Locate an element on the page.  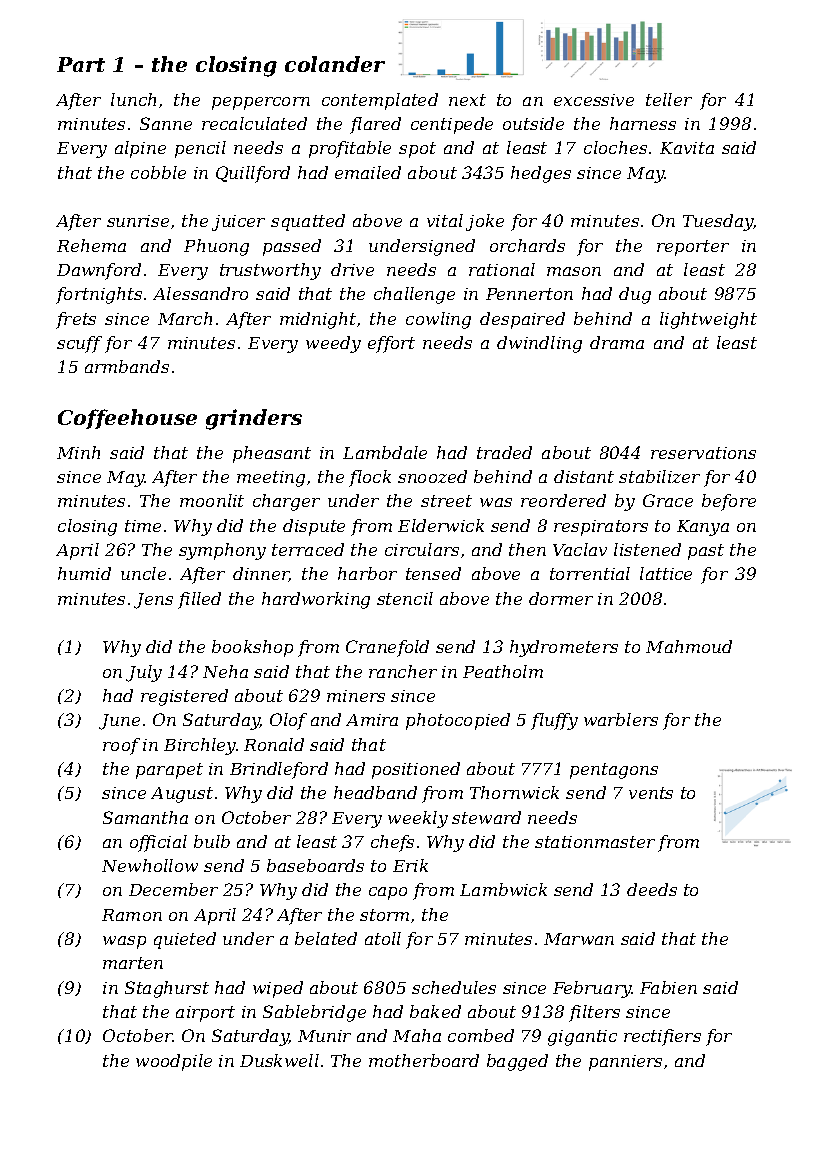
colander is located at coordinates (335, 64).
